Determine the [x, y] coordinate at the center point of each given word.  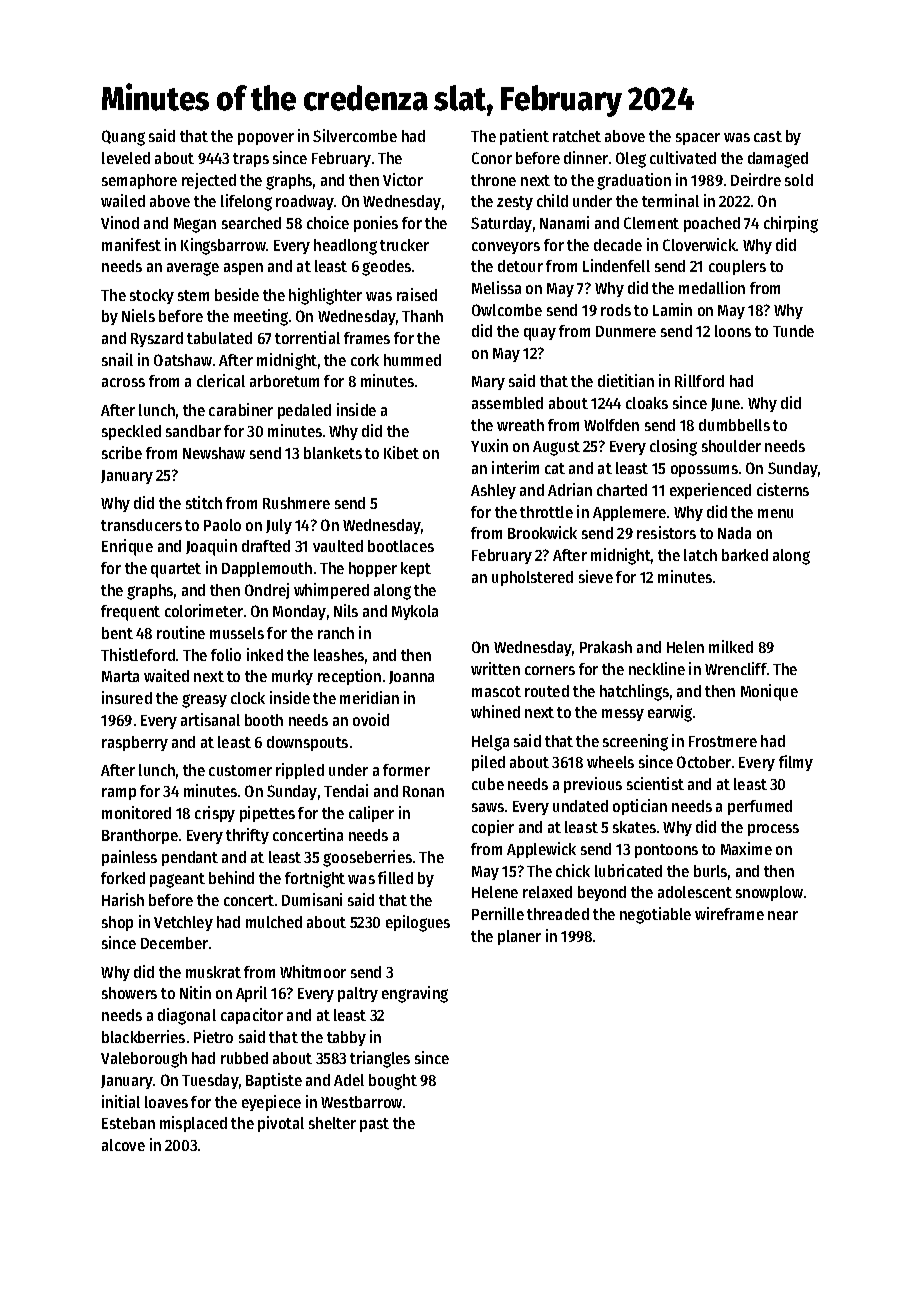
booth [264, 720]
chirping [791, 224]
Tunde [793, 331]
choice [328, 222]
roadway [305, 202]
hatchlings [634, 692]
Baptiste [274, 1081]
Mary [488, 383]
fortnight [315, 879]
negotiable [655, 915]
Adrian [570, 489]
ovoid [371, 719]
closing [673, 447]
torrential [307, 337]
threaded [558, 914]
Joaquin [211, 547]
